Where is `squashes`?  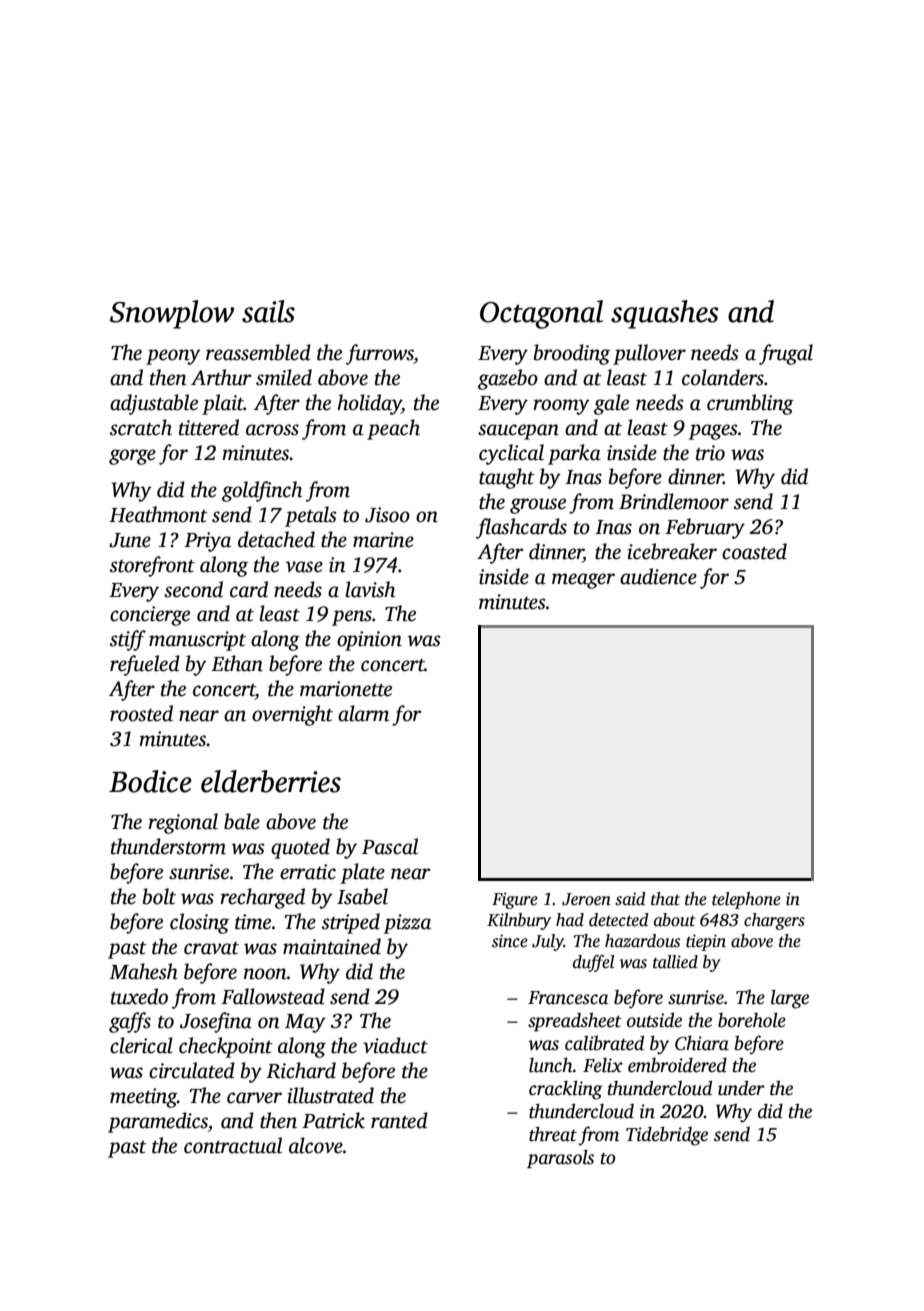 squashes is located at coordinates (665, 314).
